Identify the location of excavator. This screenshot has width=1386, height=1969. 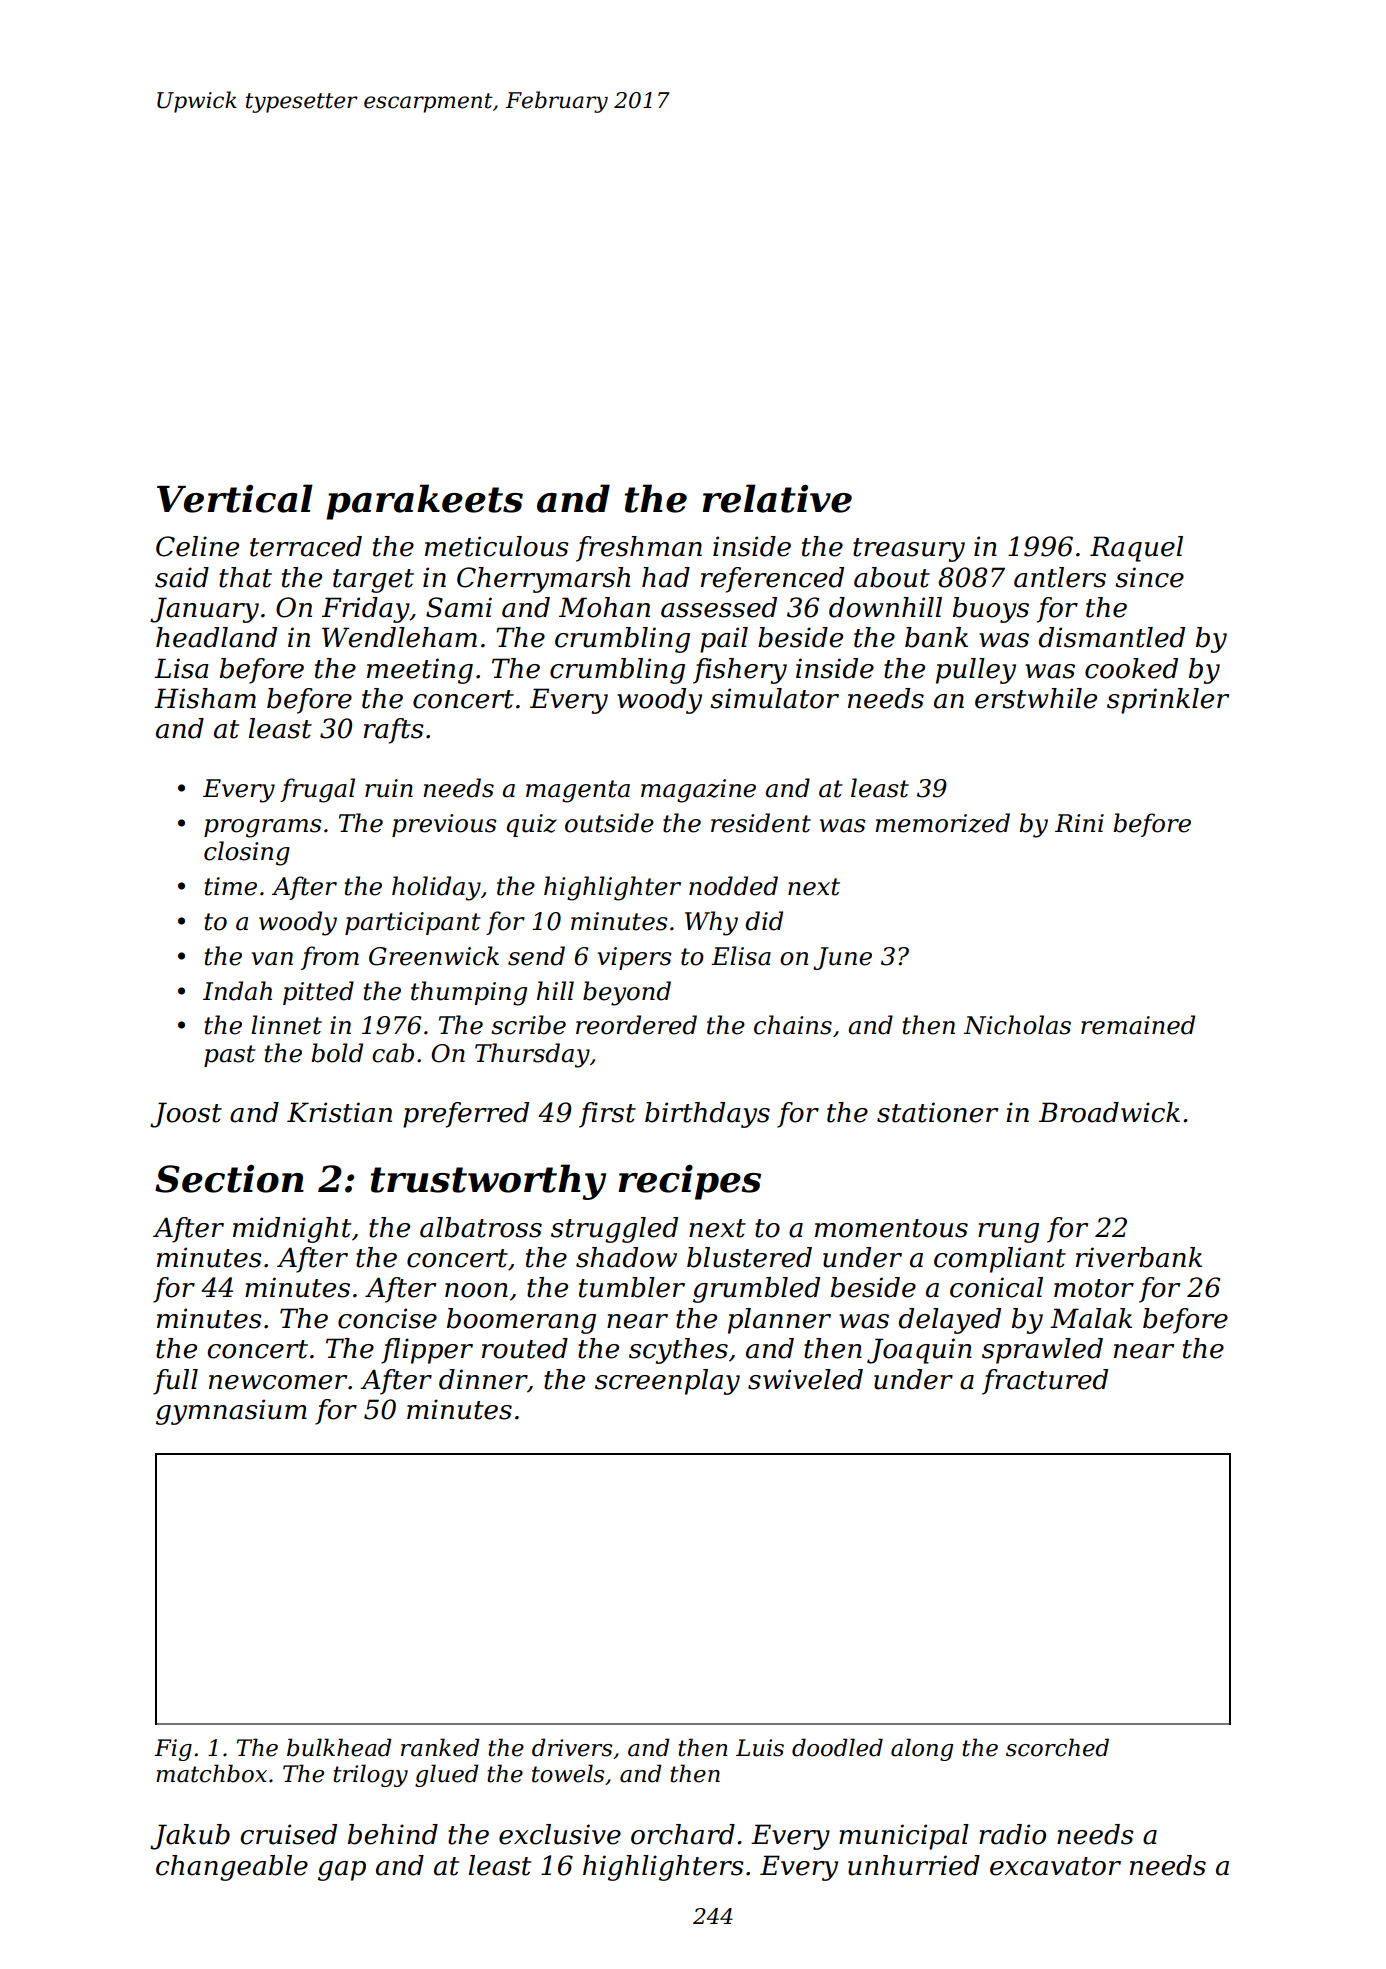
(1055, 1866).
